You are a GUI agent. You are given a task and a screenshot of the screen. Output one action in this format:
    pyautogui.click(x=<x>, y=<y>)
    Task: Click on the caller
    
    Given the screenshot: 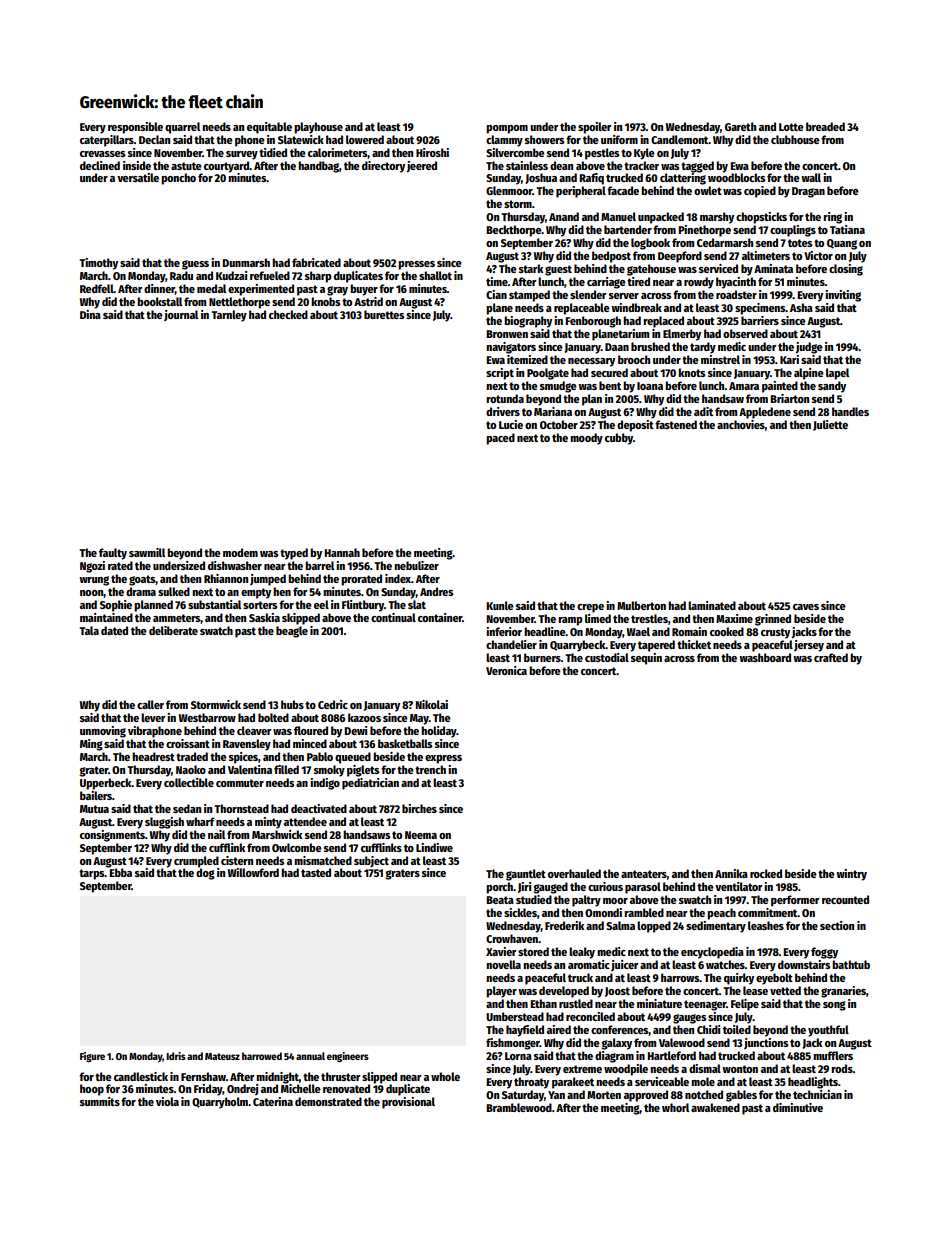 What is the action you would take?
    pyautogui.click(x=150, y=704)
